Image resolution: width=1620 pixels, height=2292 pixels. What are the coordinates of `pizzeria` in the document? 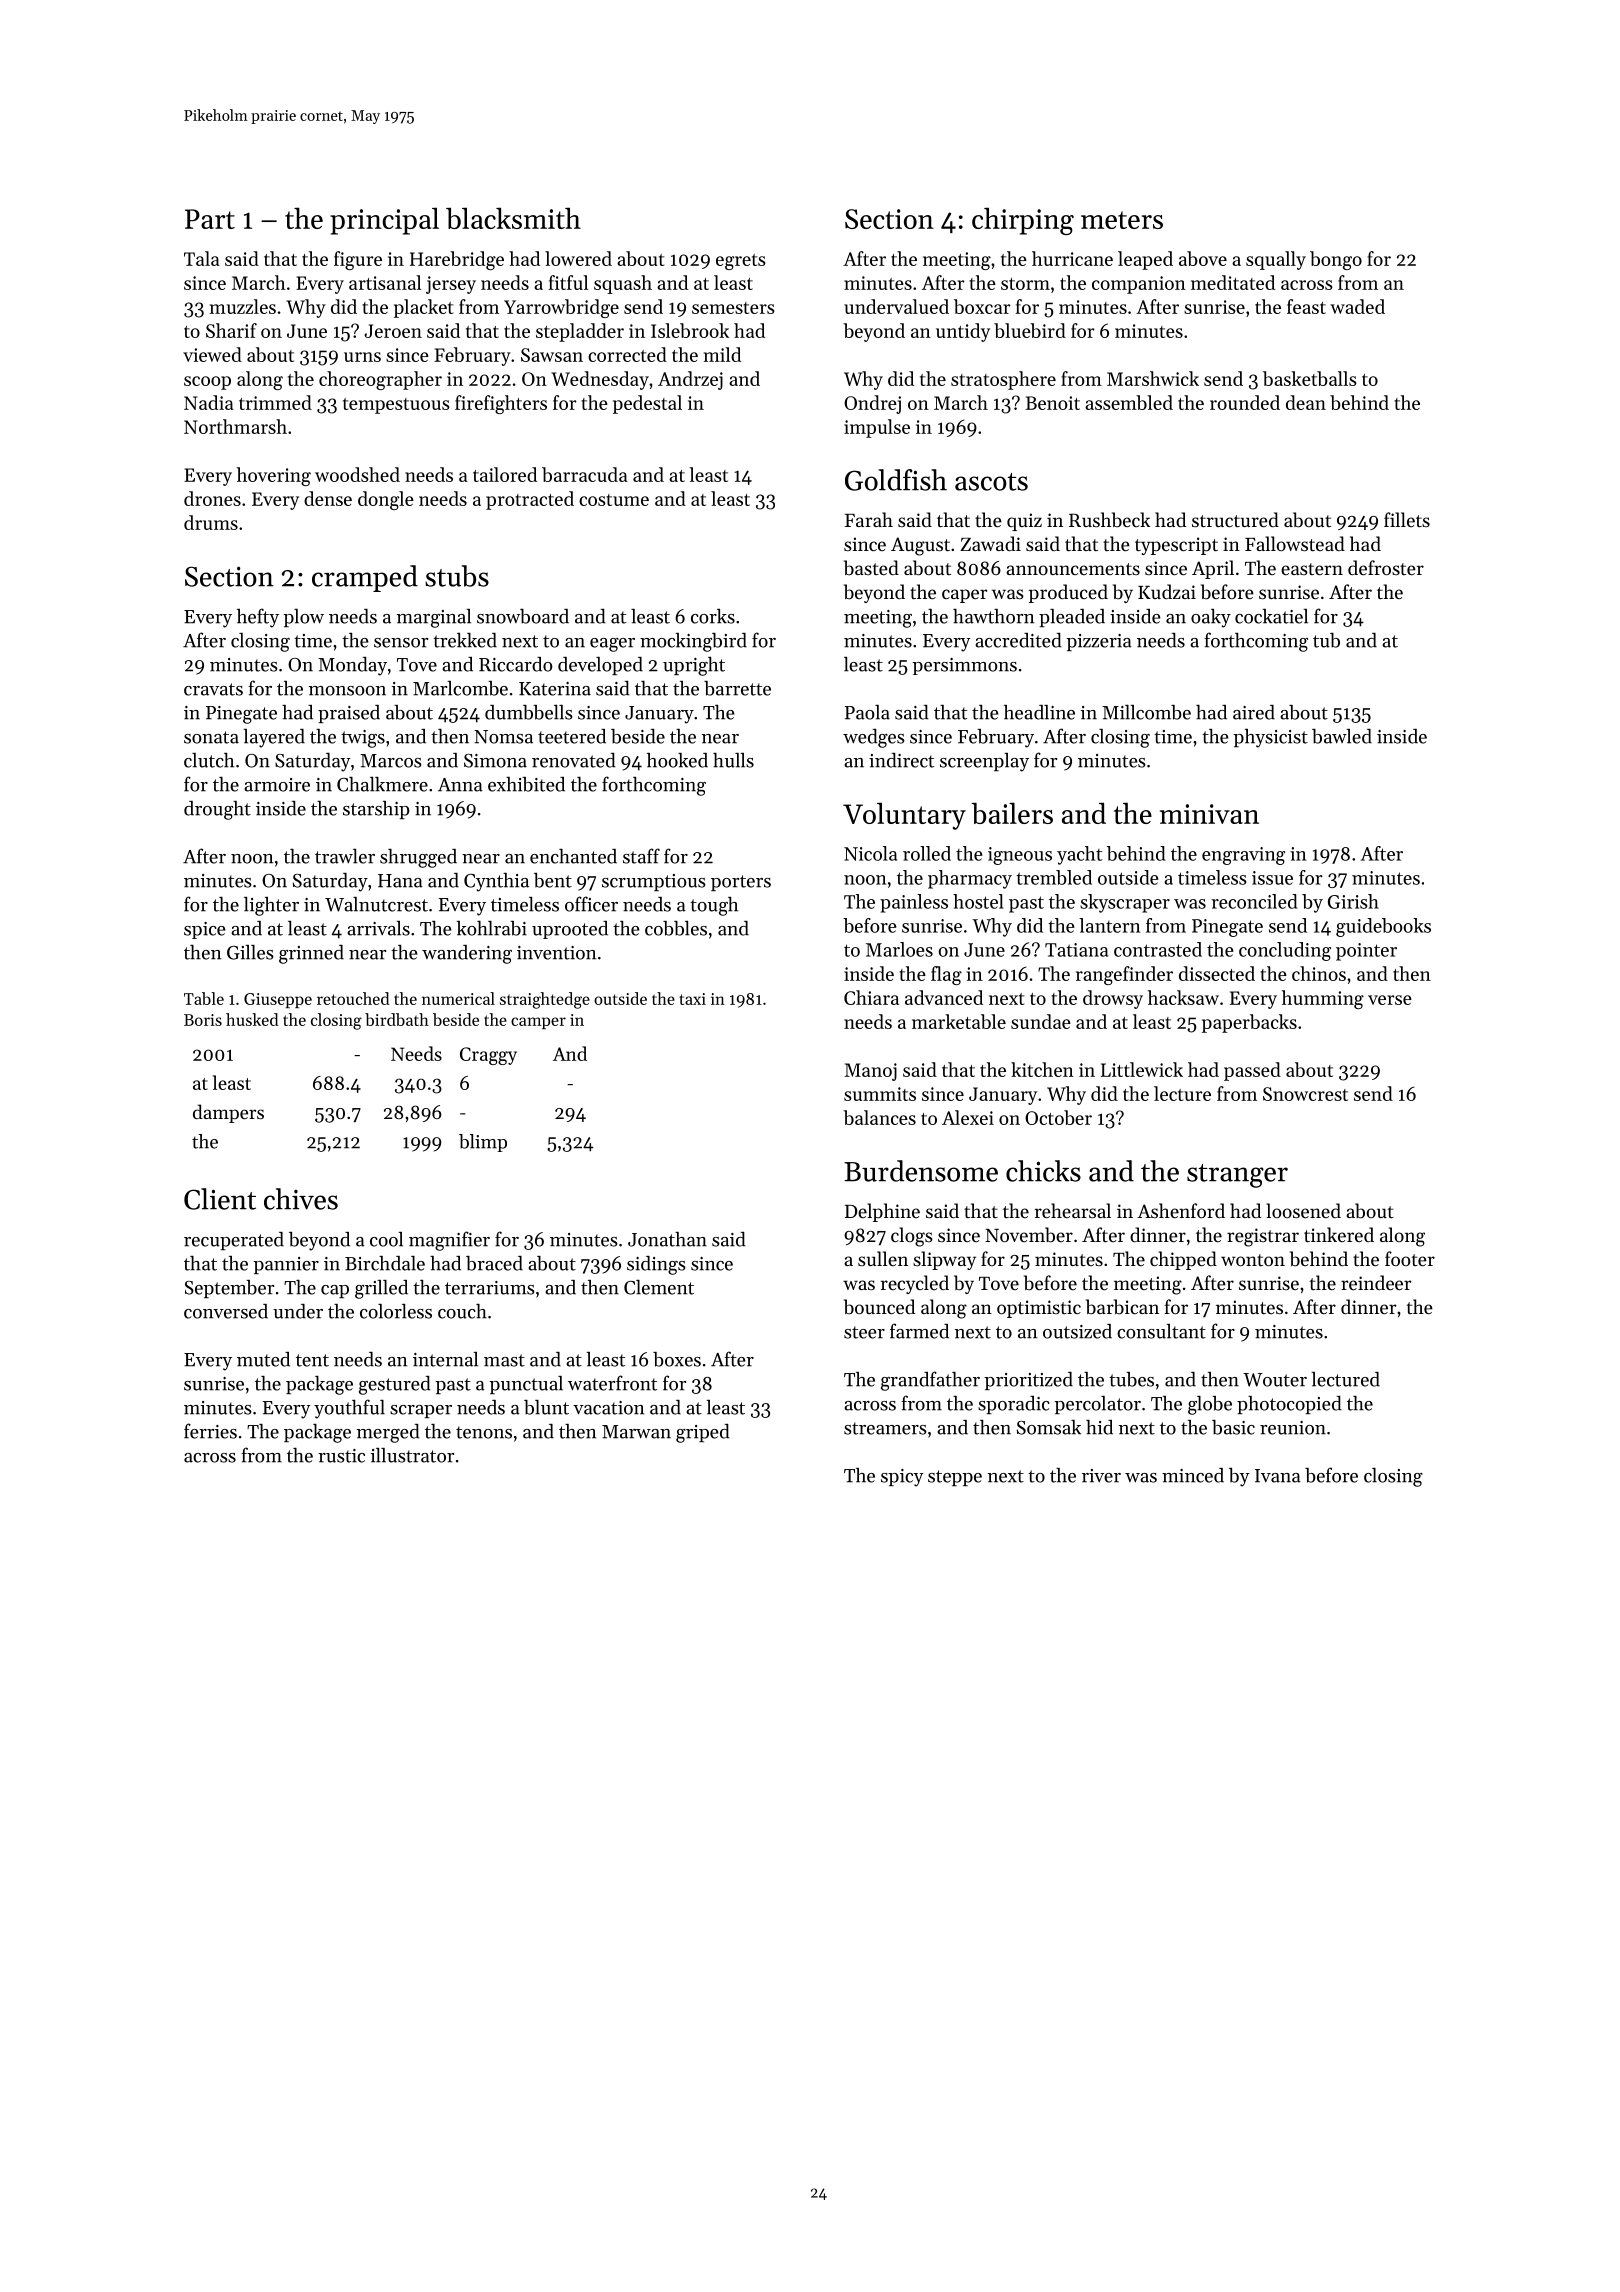 It's located at (1099, 642).
